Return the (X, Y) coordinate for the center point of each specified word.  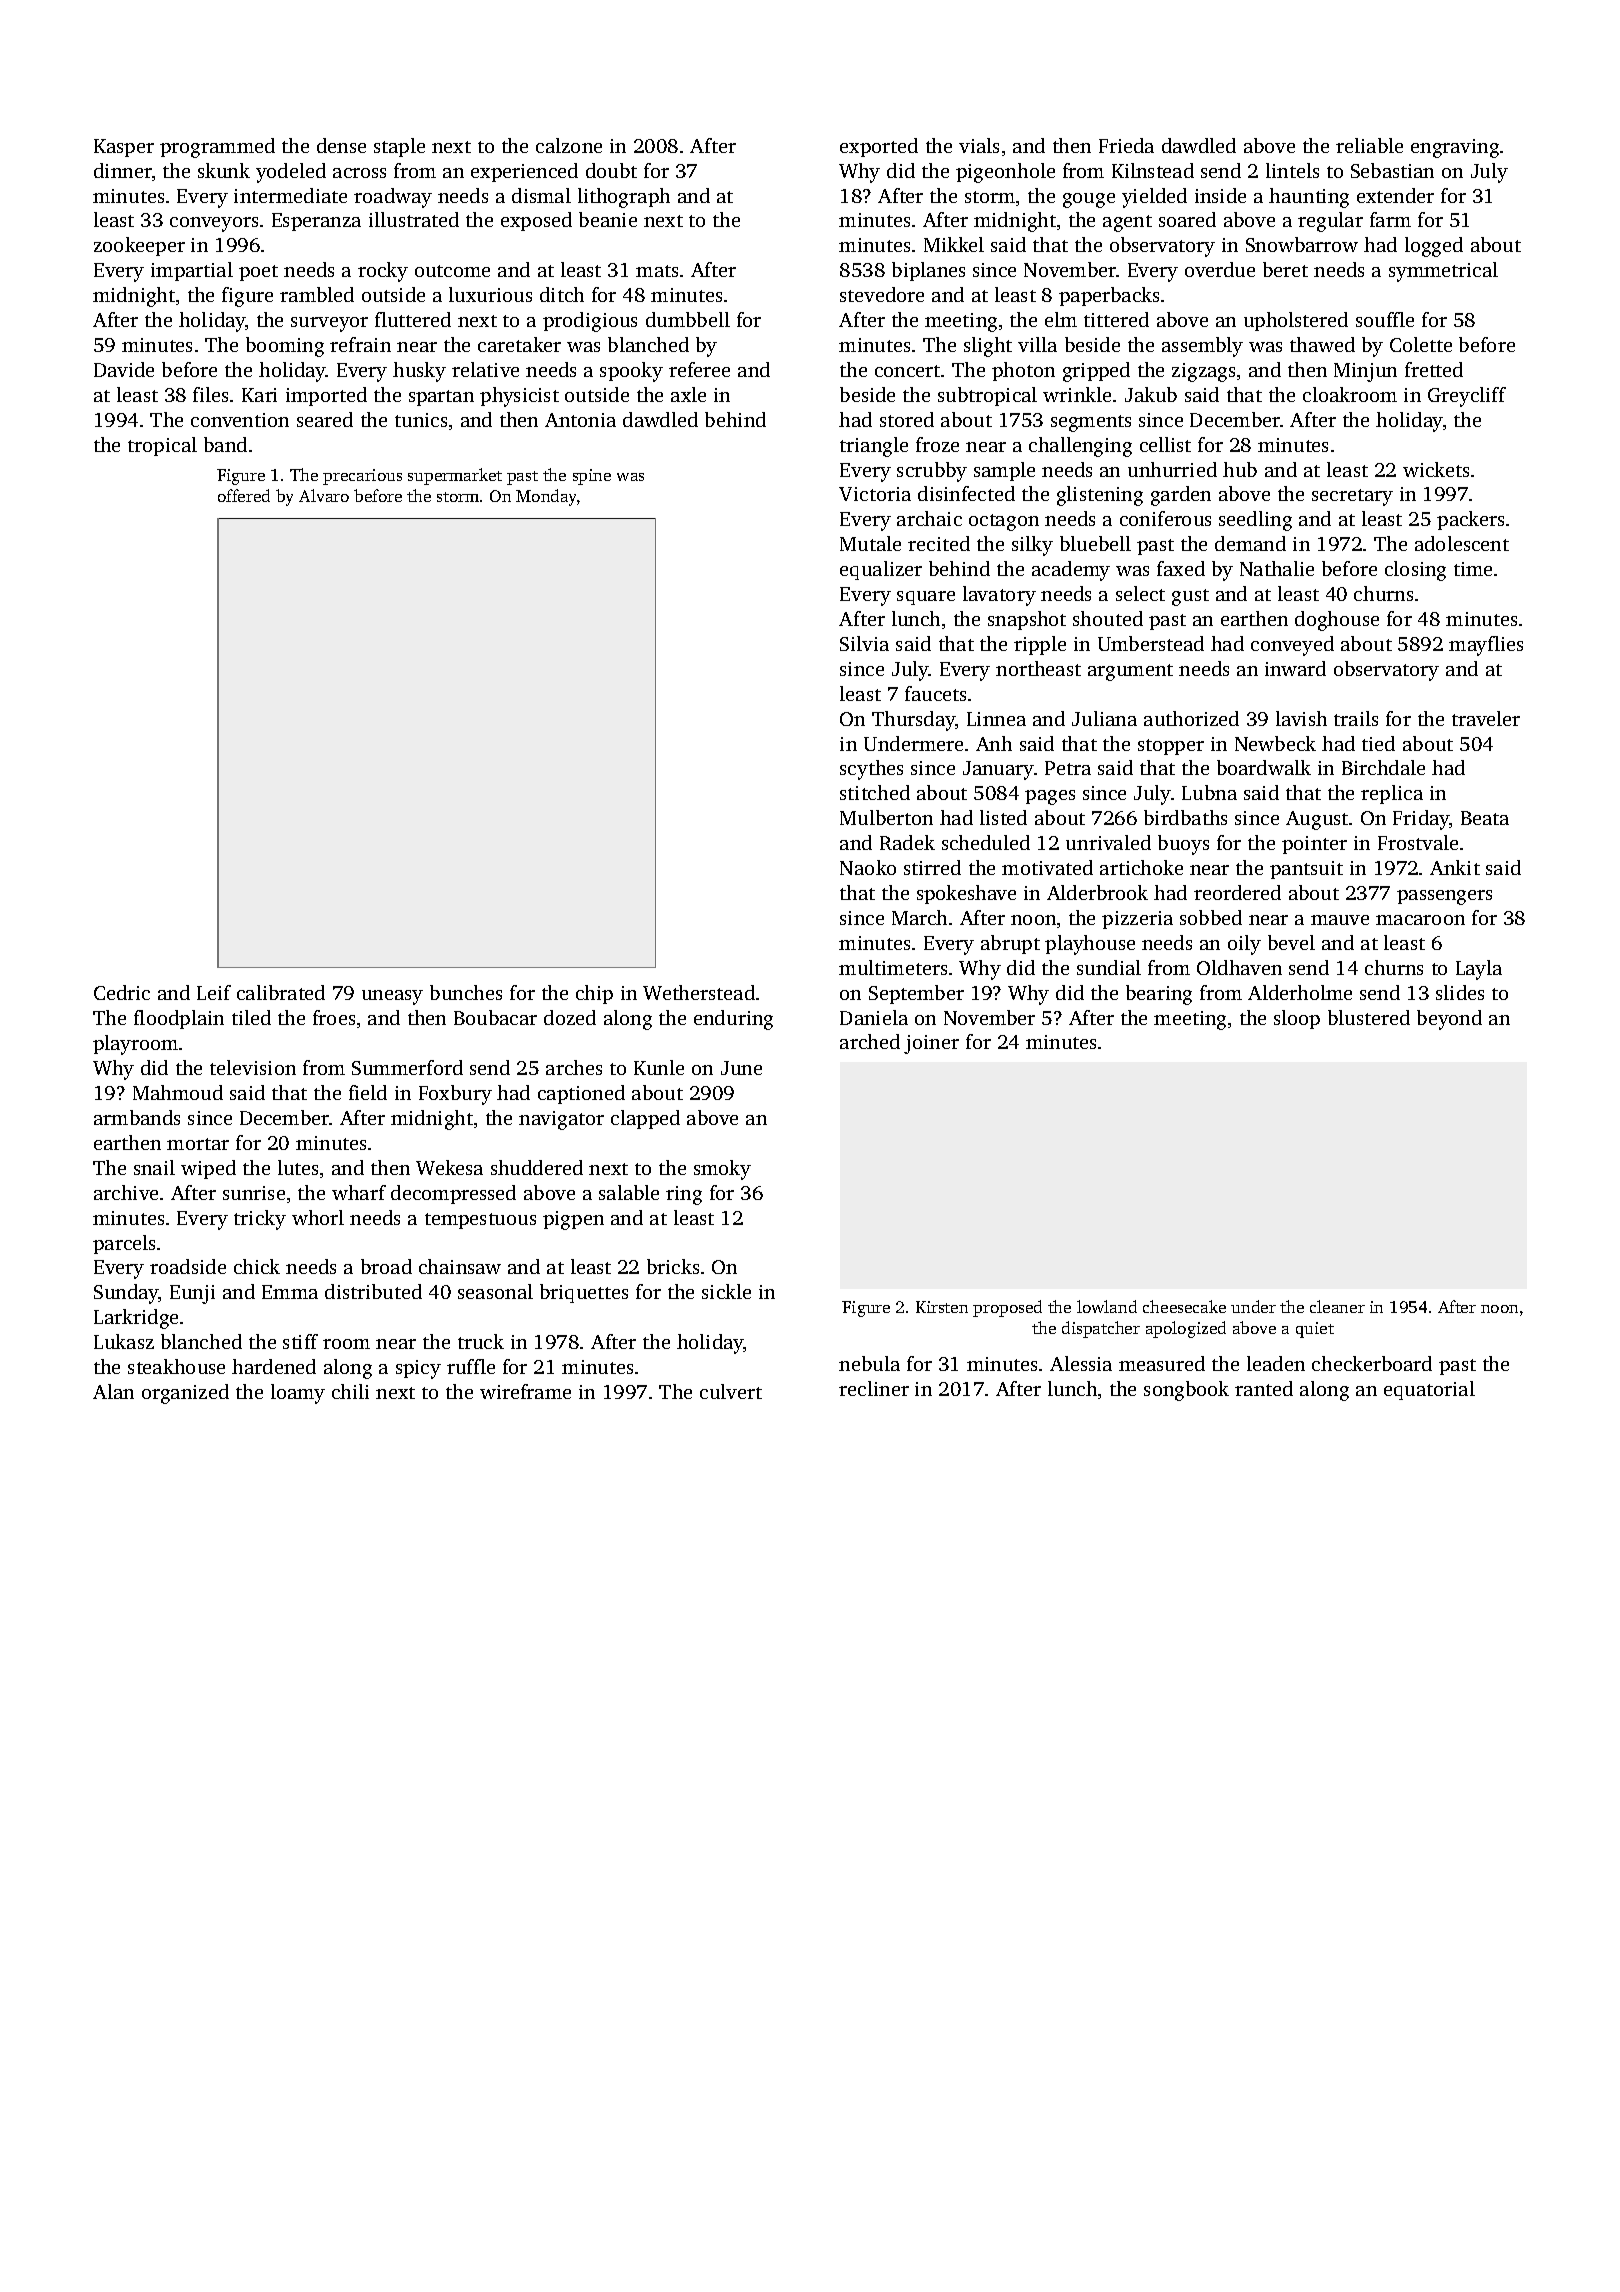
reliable (1369, 145)
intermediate (290, 195)
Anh (994, 743)
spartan (441, 398)
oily (1244, 945)
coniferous (1165, 518)
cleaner (1337, 1306)
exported (879, 147)
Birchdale (1383, 767)
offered (244, 495)
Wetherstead (699, 992)
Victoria (875, 494)
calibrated (281, 992)
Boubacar (495, 1017)
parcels (124, 1244)
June (741, 1068)
